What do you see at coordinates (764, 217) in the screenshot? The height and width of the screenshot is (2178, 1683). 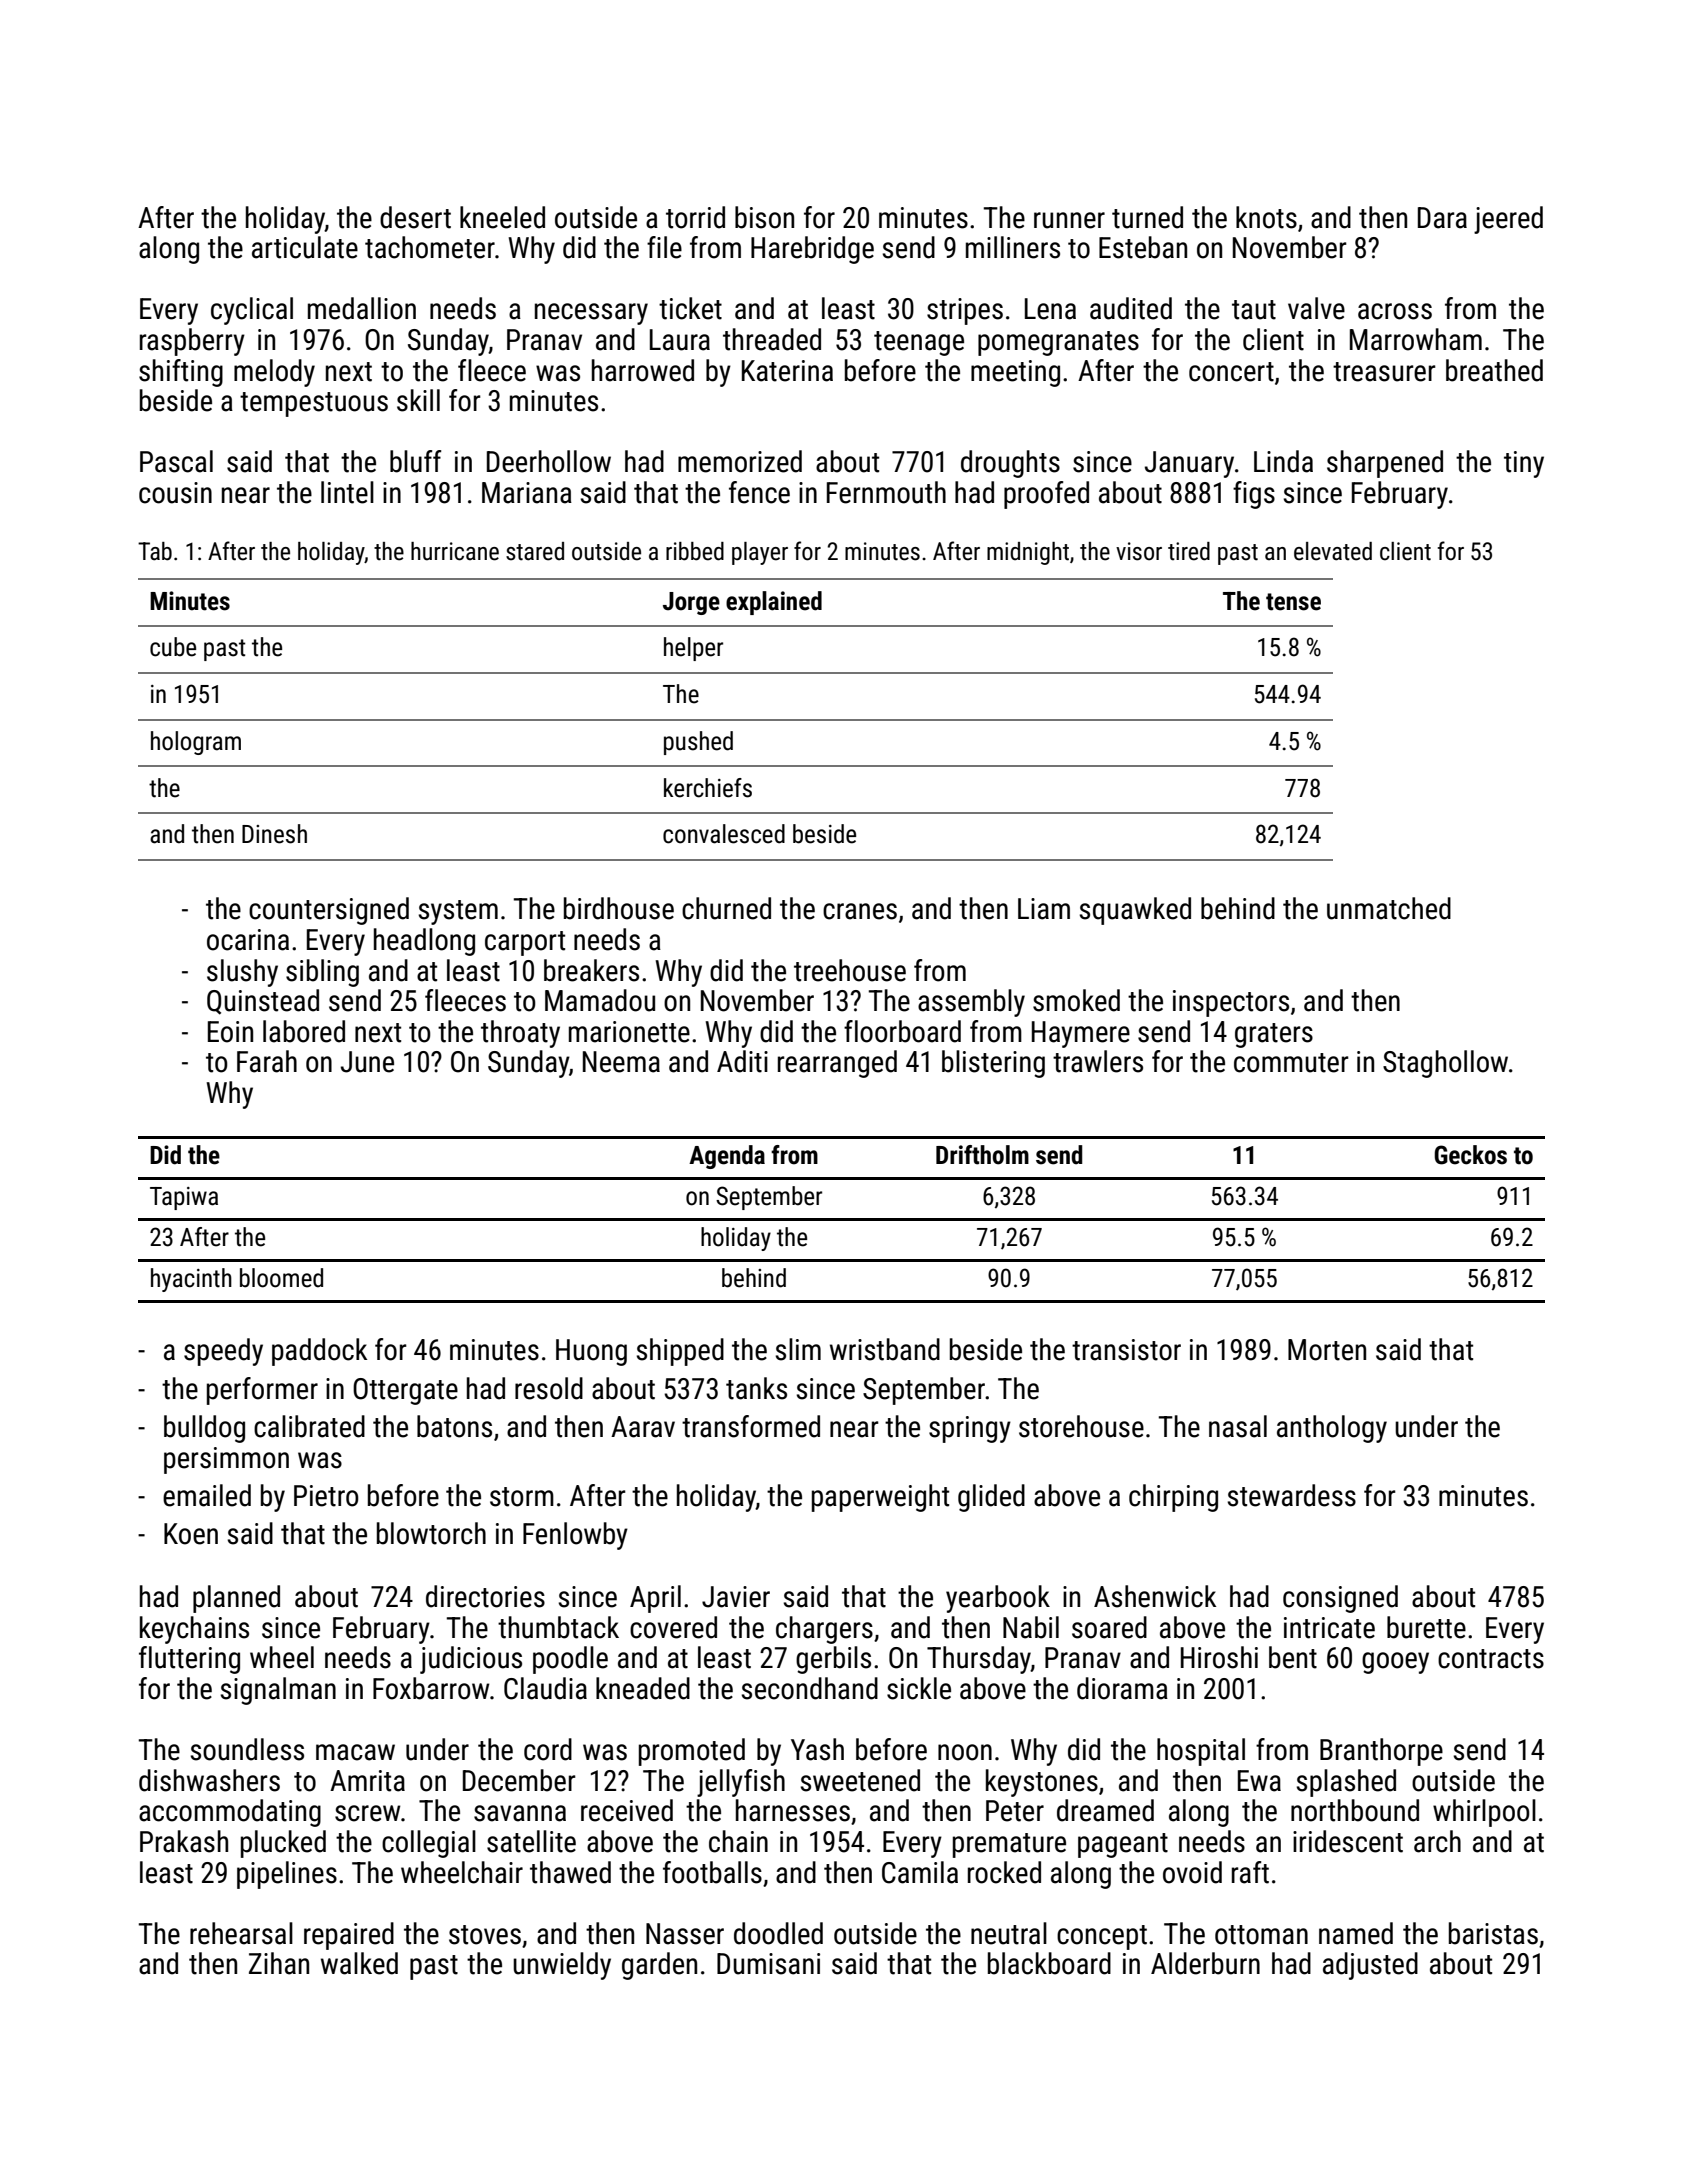 I see `bison` at bounding box center [764, 217].
